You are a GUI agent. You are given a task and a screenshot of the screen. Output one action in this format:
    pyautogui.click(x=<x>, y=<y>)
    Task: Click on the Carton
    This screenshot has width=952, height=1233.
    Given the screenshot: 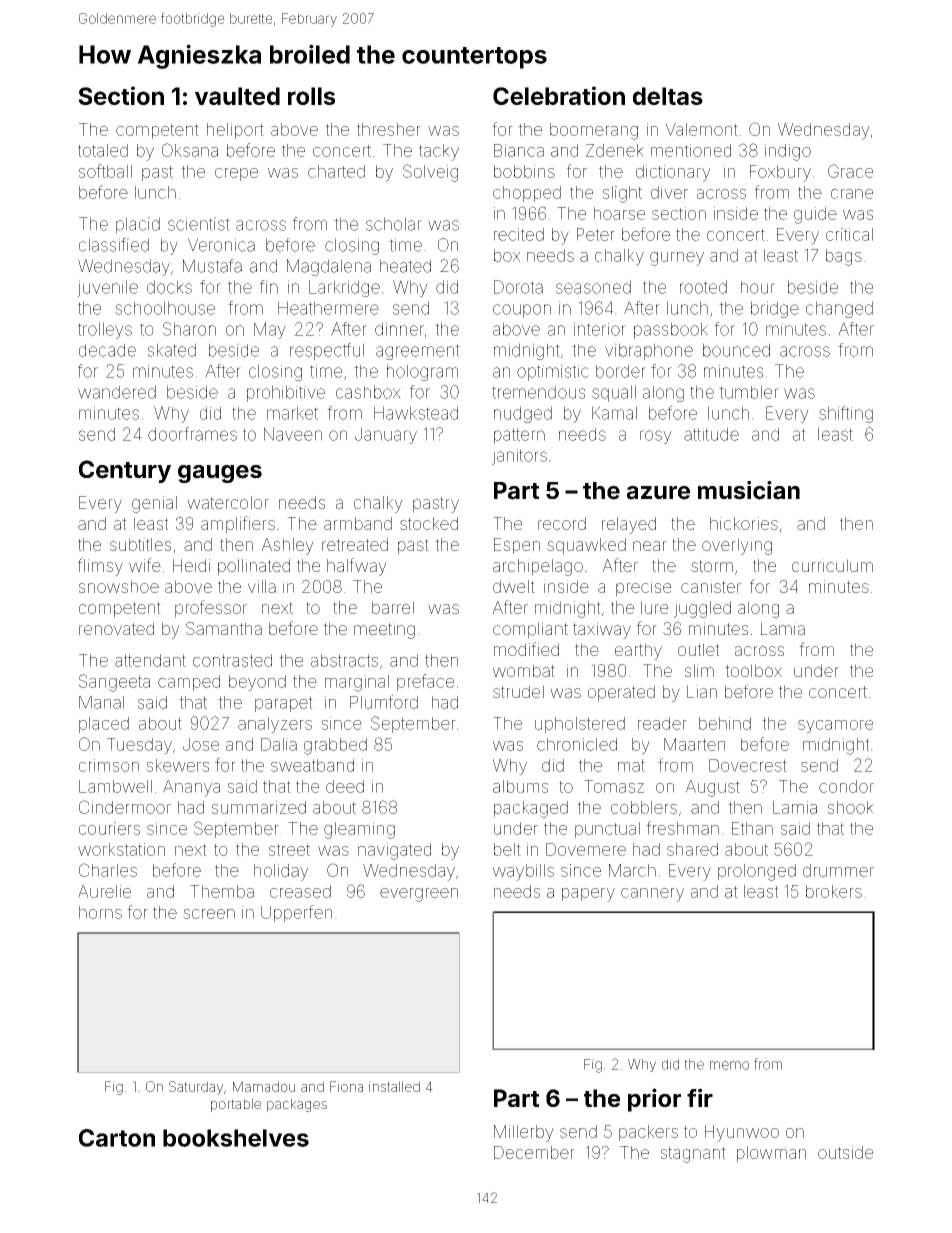 What is the action you would take?
    pyautogui.click(x=117, y=1138)
